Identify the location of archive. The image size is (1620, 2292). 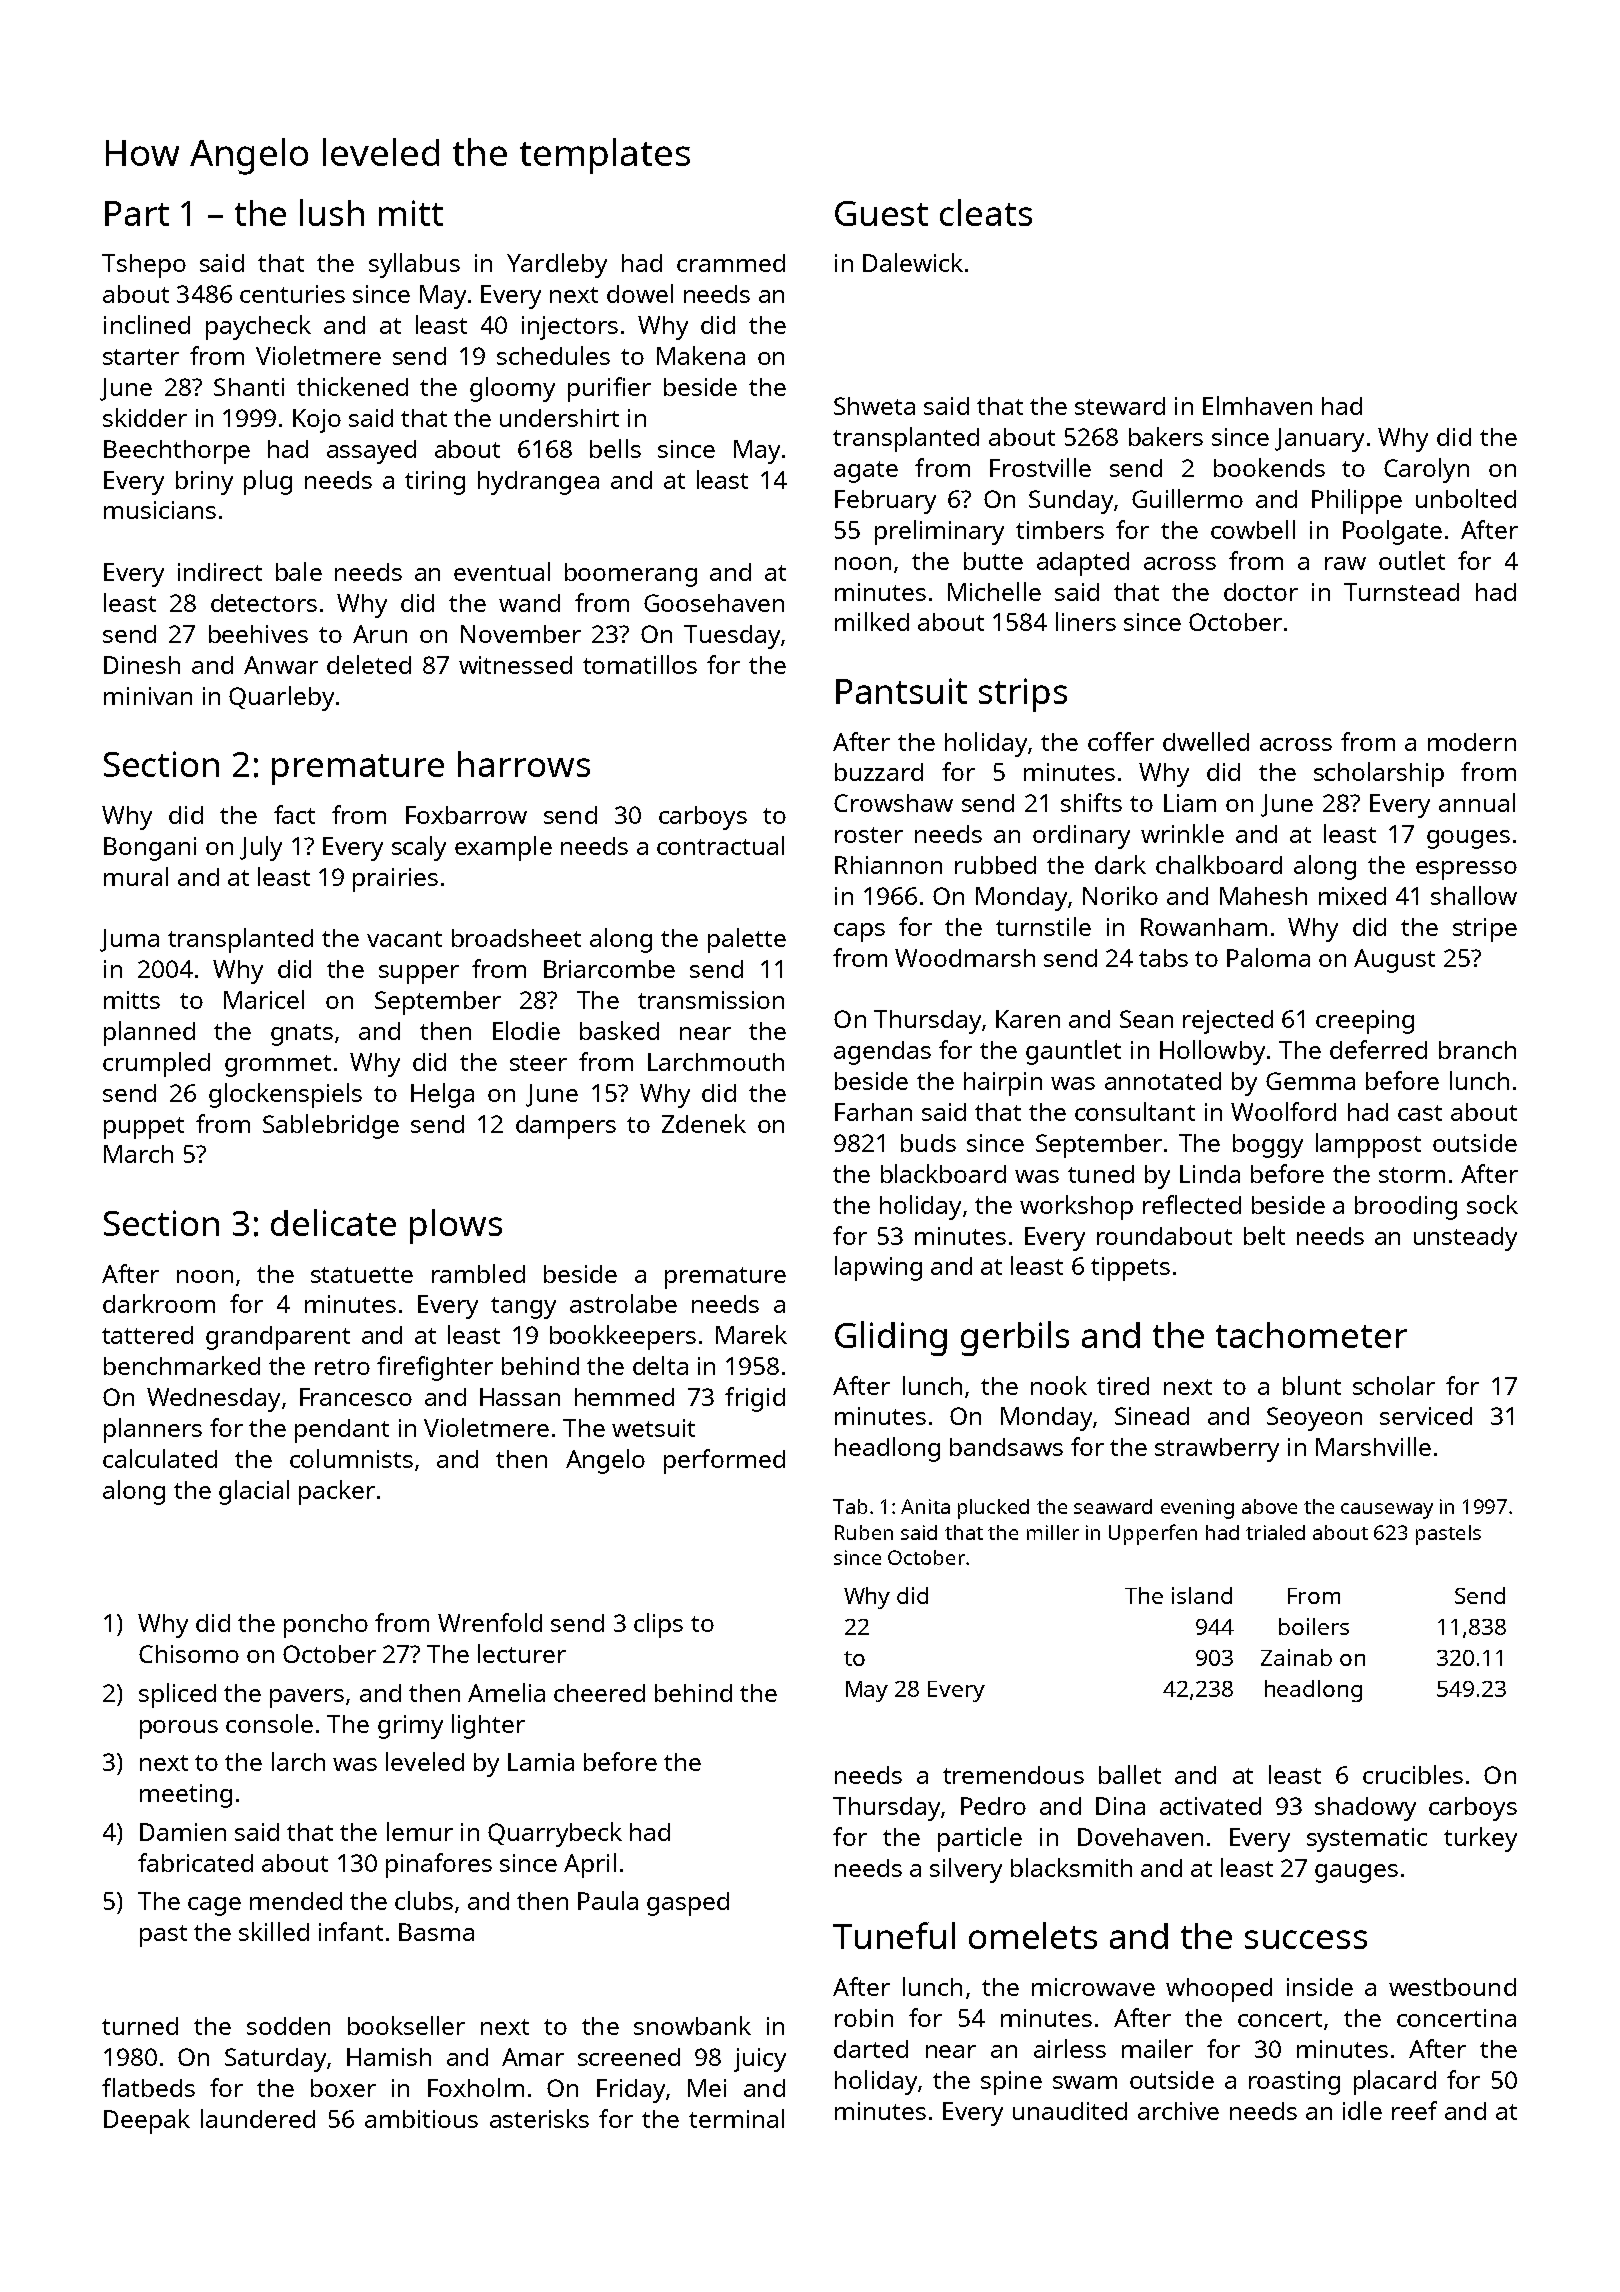
(1178, 2111).
